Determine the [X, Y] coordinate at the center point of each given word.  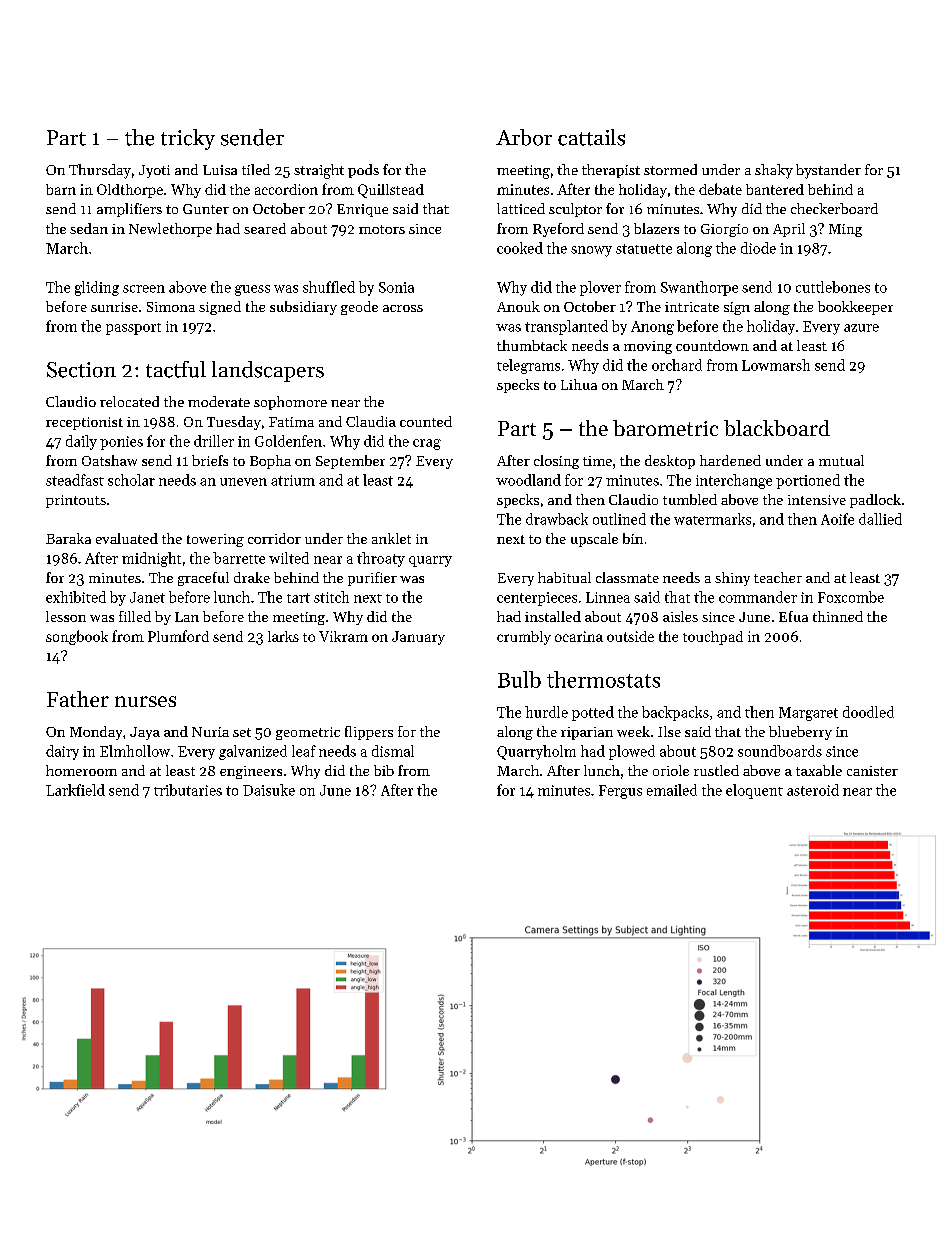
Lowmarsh [776, 365]
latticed [521, 208]
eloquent [754, 791]
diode [758, 248]
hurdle [546, 712]
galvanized [253, 752]
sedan [89, 228]
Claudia [371, 421]
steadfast [75, 480]
